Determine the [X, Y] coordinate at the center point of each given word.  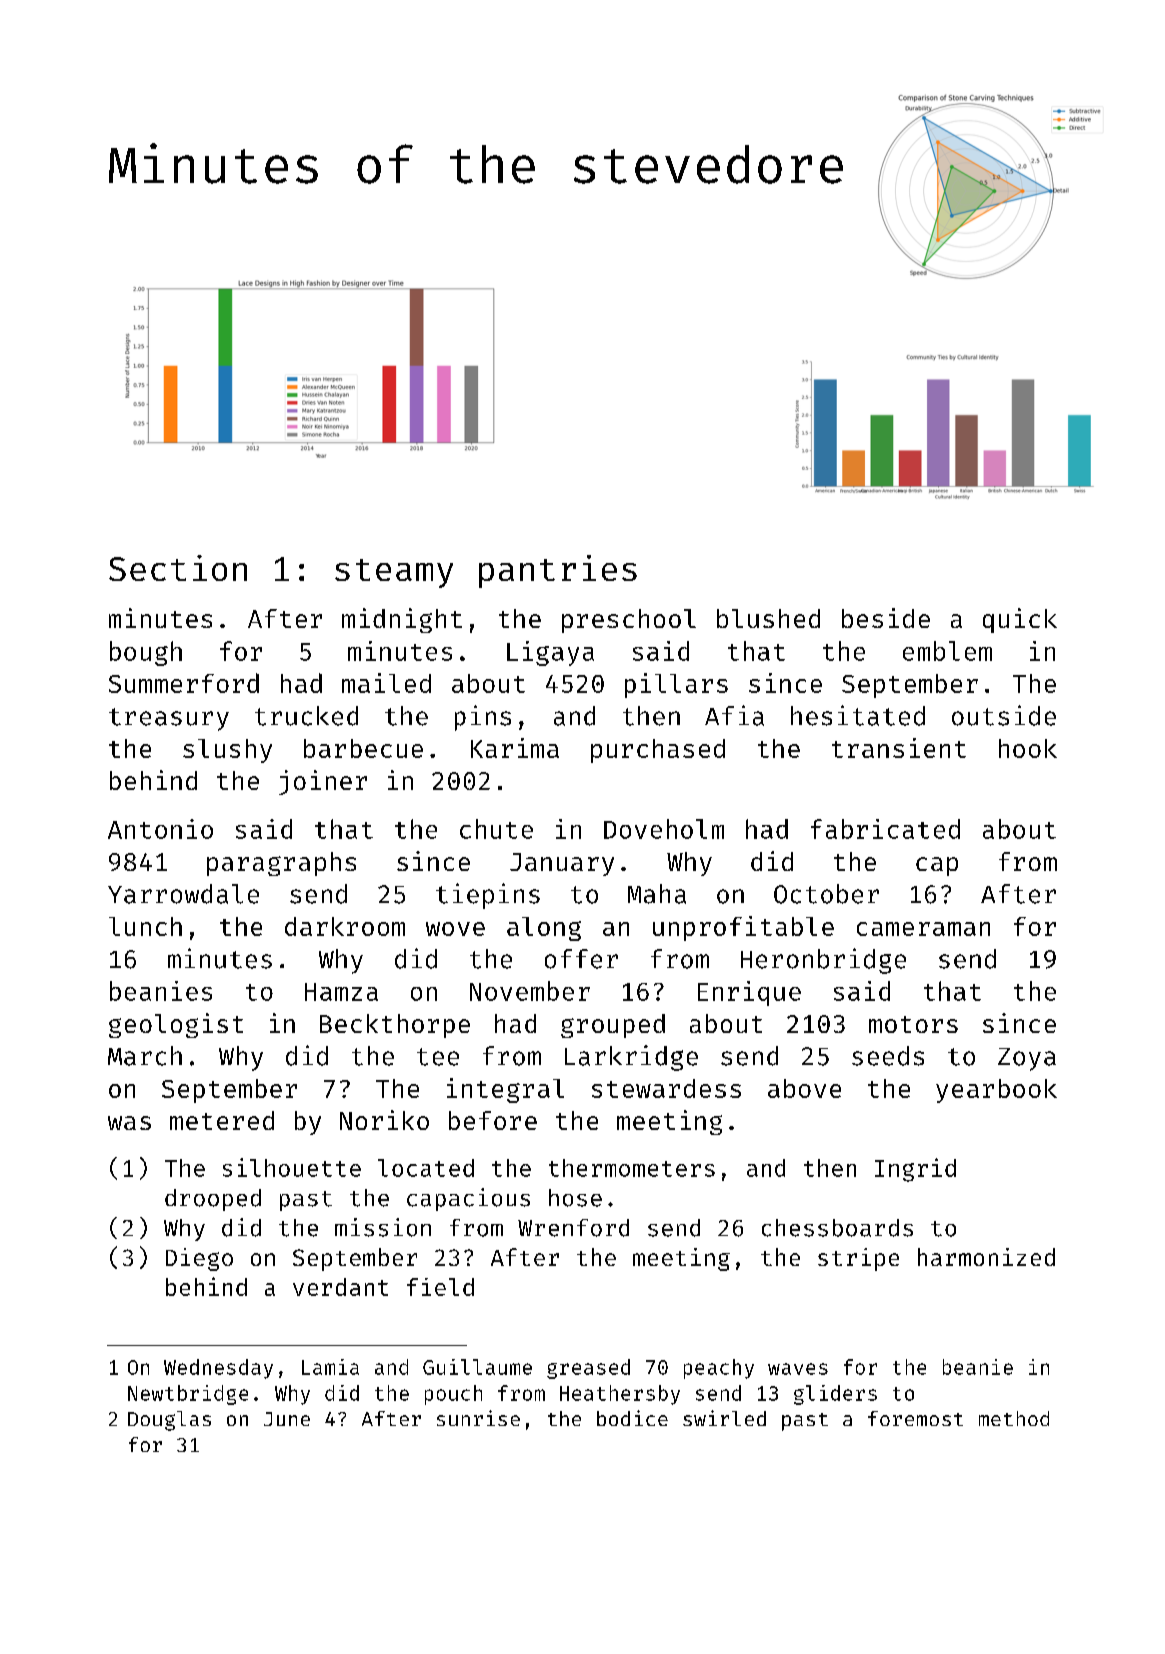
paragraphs [281, 864]
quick [1020, 620]
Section [178, 568]
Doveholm [664, 829]
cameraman [923, 929]
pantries [558, 571]
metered [222, 1120]
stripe [858, 1259]
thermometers [632, 1168]
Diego [199, 1259]
